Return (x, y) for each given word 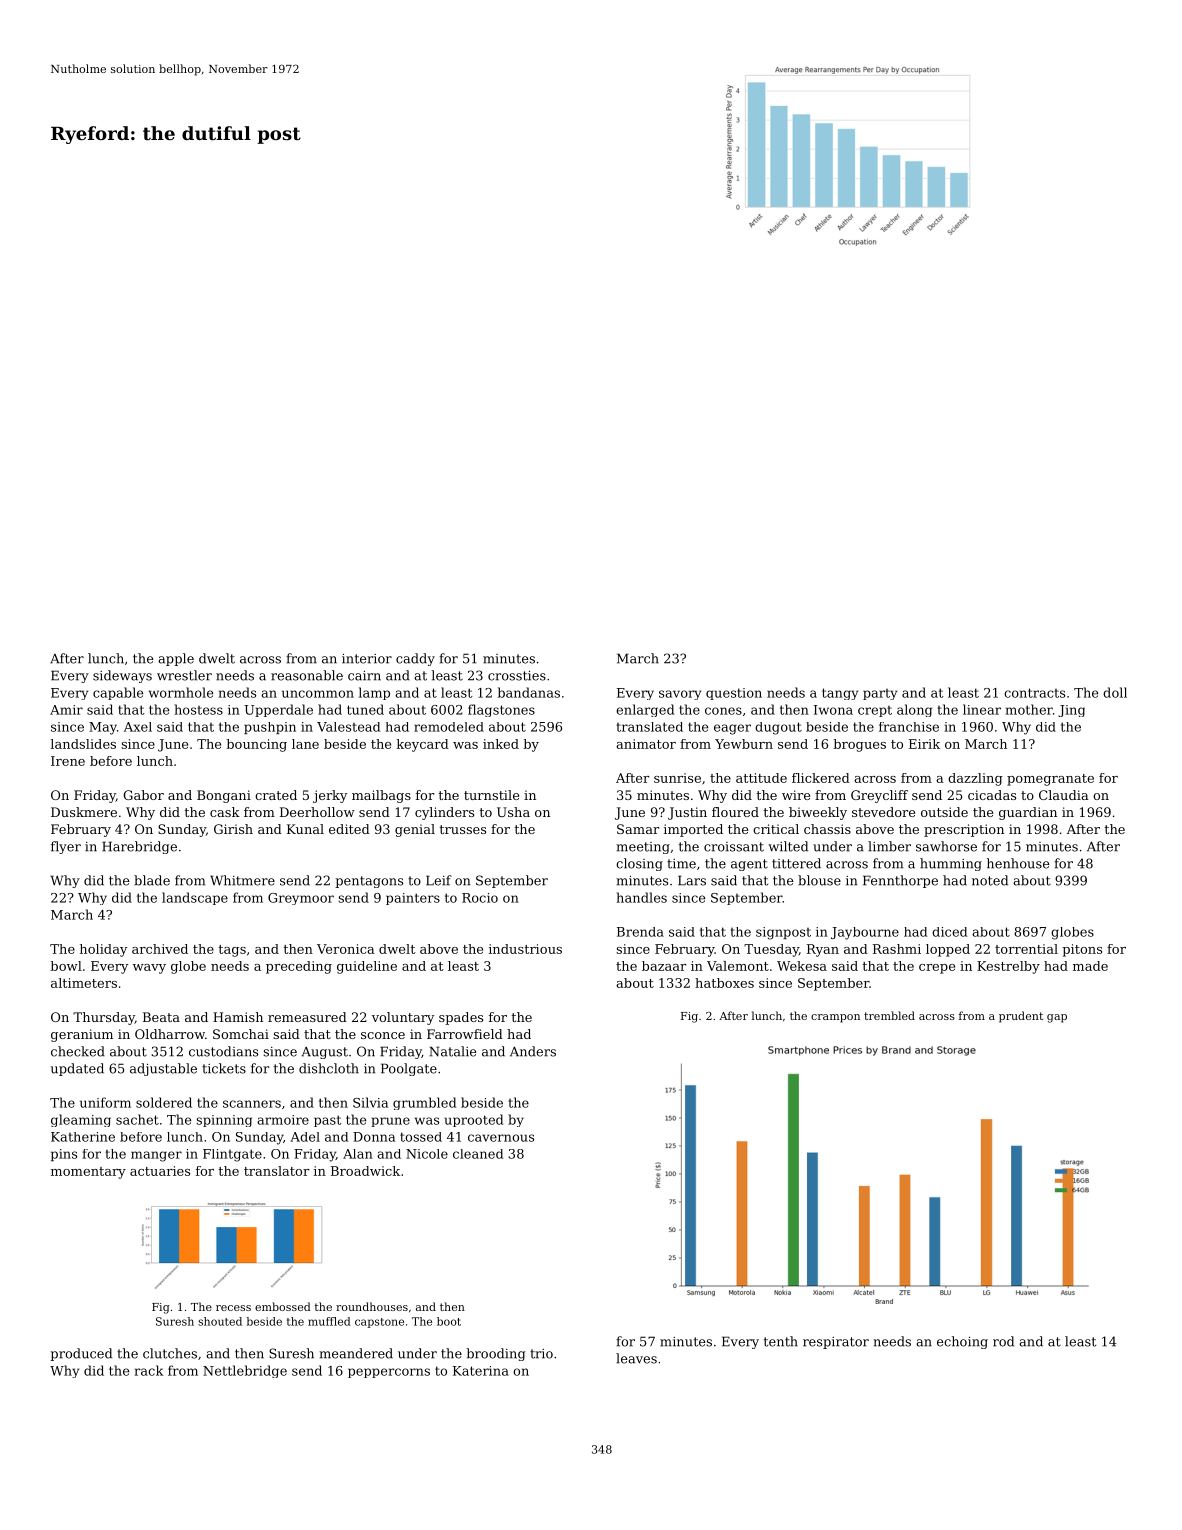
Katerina (481, 1371)
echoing (962, 1342)
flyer (66, 847)
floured (735, 812)
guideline (367, 967)
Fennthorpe (900, 881)
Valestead (348, 727)
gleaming (81, 1120)
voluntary (403, 1018)
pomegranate (1050, 780)
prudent (1021, 1017)
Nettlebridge (245, 1371)
